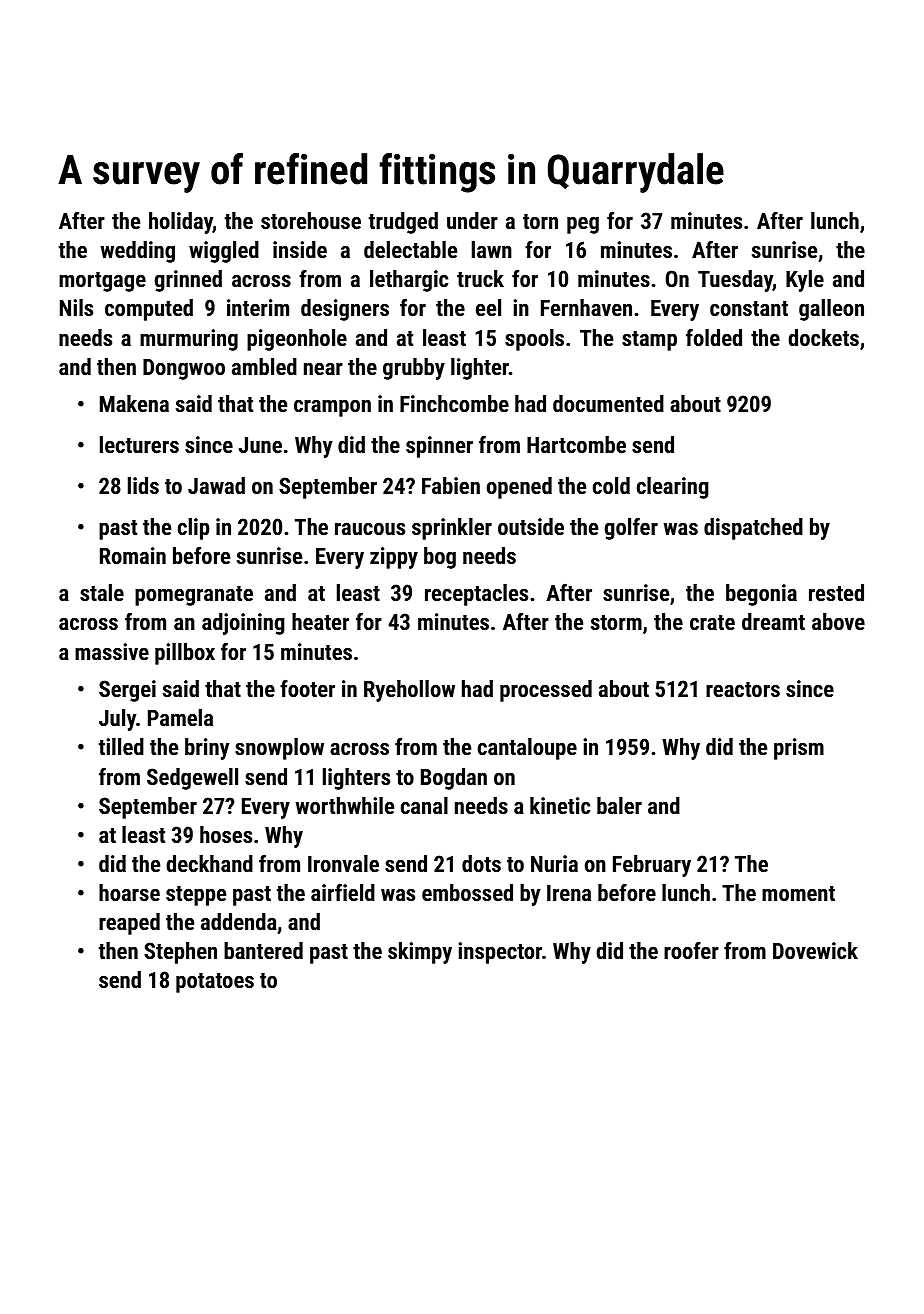  What do you see at coordinates (196, 896) in the screenshot?
I see `steppe` at bounding box center [196, 896].
